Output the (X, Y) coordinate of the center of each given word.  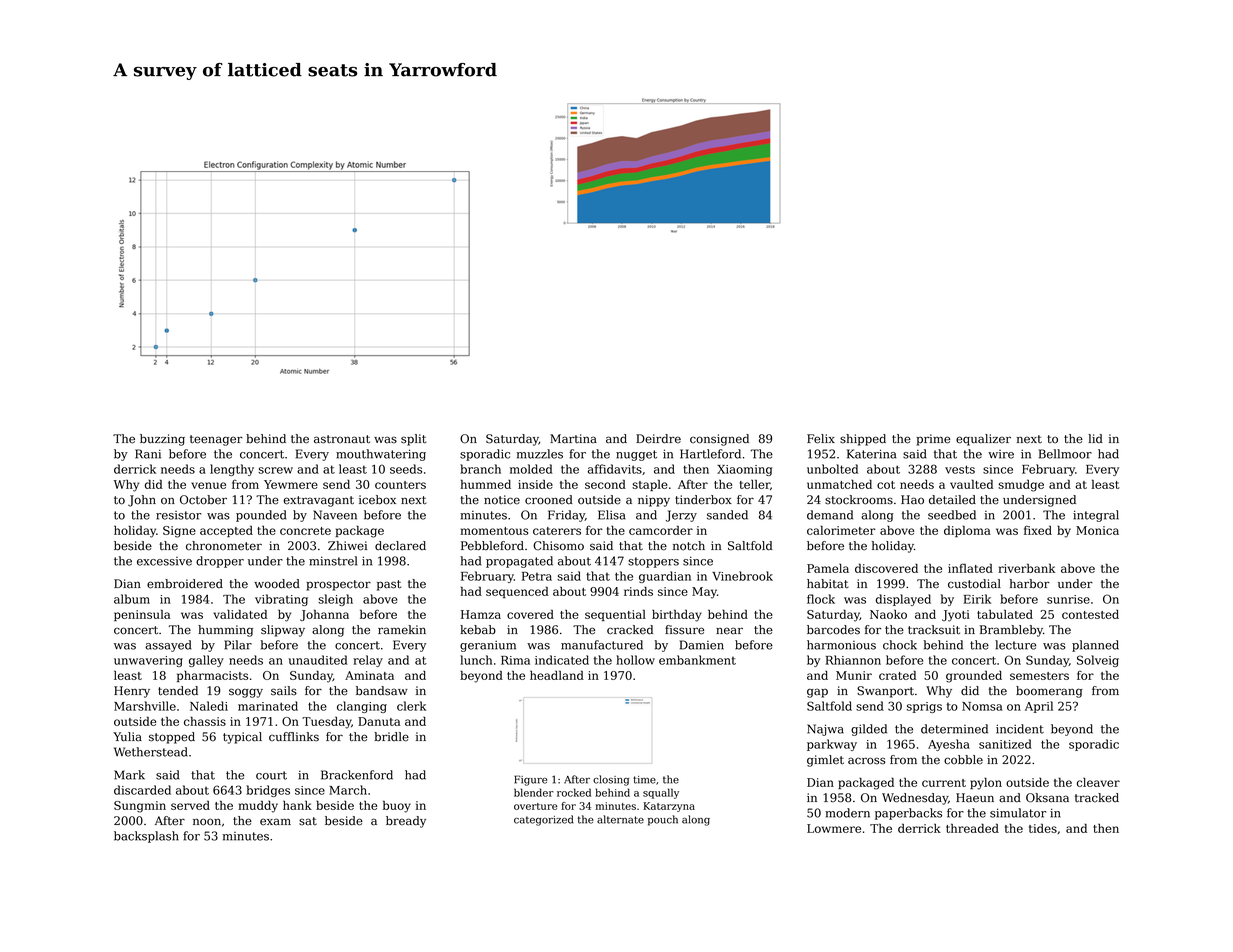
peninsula (142, 615)
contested (1090, 614)
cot (886, 485)
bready (406, 822)
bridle (391, 737)
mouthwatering (381, 455)
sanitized (1005, 744)
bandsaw (382, 691)
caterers (557, 531)
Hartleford (710, 454)
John (142, 501)
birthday (677, 615)
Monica (1097, 530)
